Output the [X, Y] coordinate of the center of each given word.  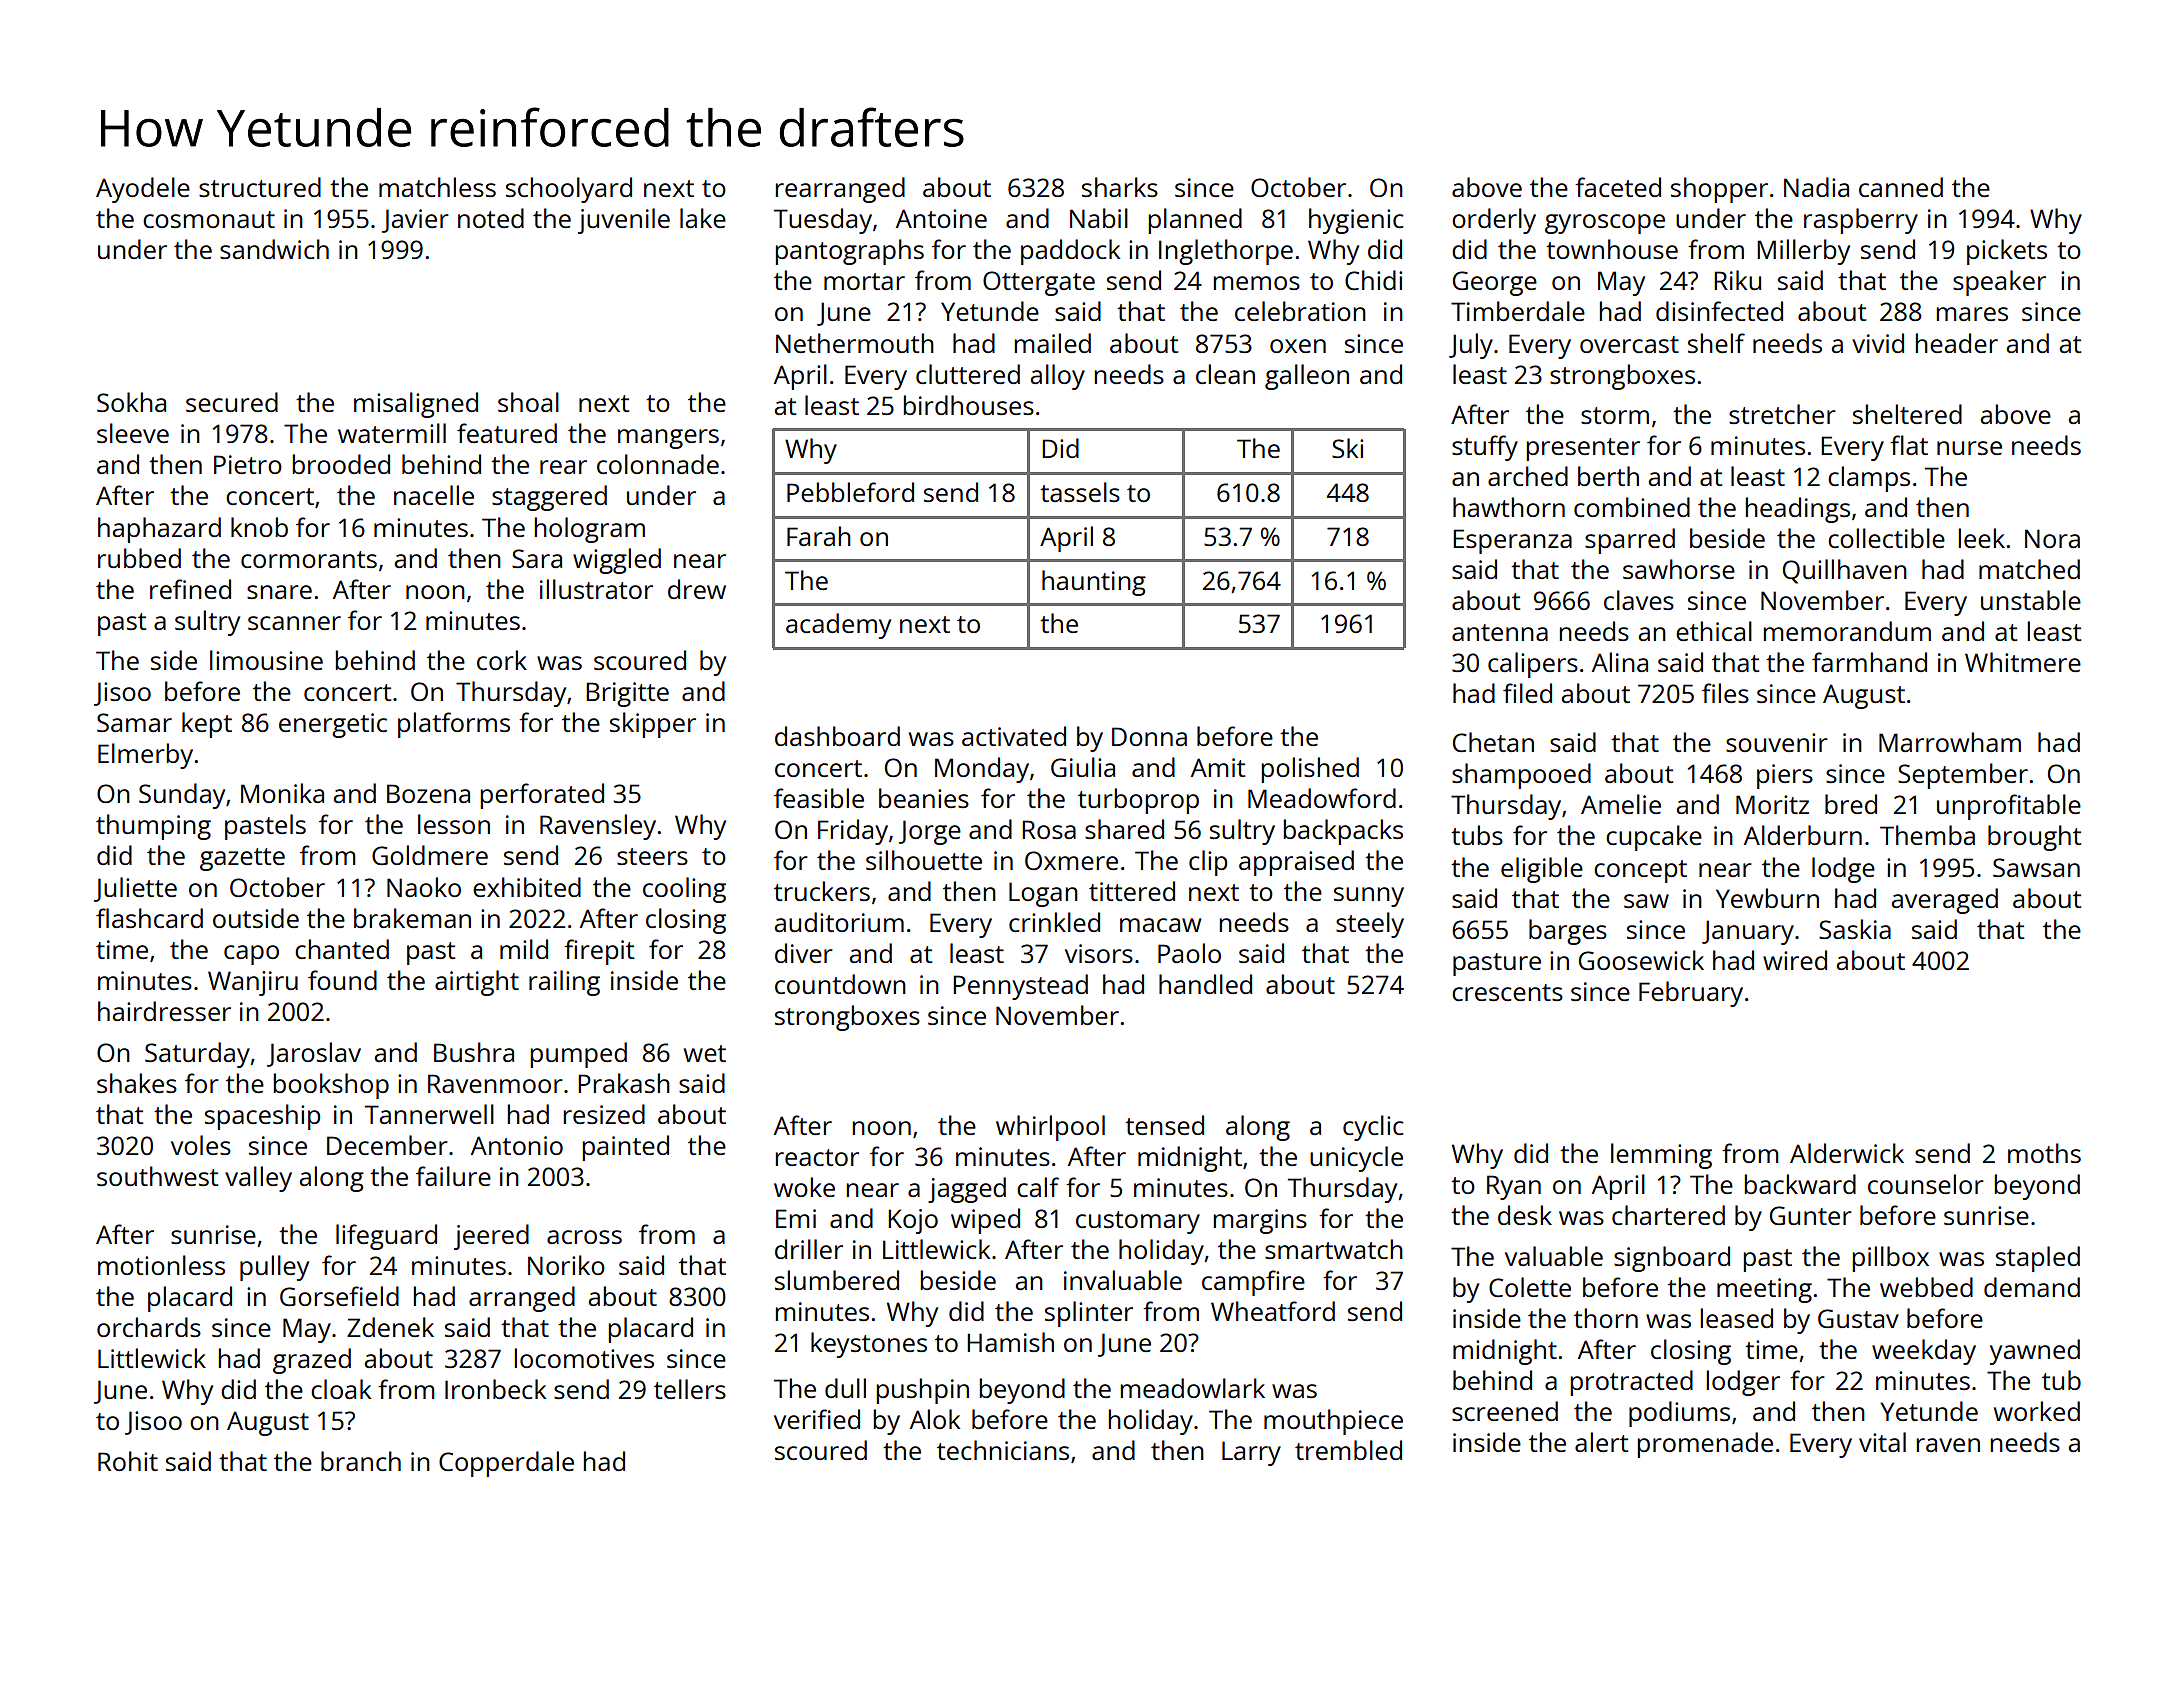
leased [1736, 1318]
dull [845, 1388]
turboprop [1138, 801]
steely [1370, 925]
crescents [1507, 992]
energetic [333, 725]
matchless [437, 187]
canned [1901, 187]
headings [1797, 510]
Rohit [128, 1461]
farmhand [1869, 662]
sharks [1120, 187]
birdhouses [968, 405]
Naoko [424, 887]
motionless [161, 1265]
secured [232, 402]
